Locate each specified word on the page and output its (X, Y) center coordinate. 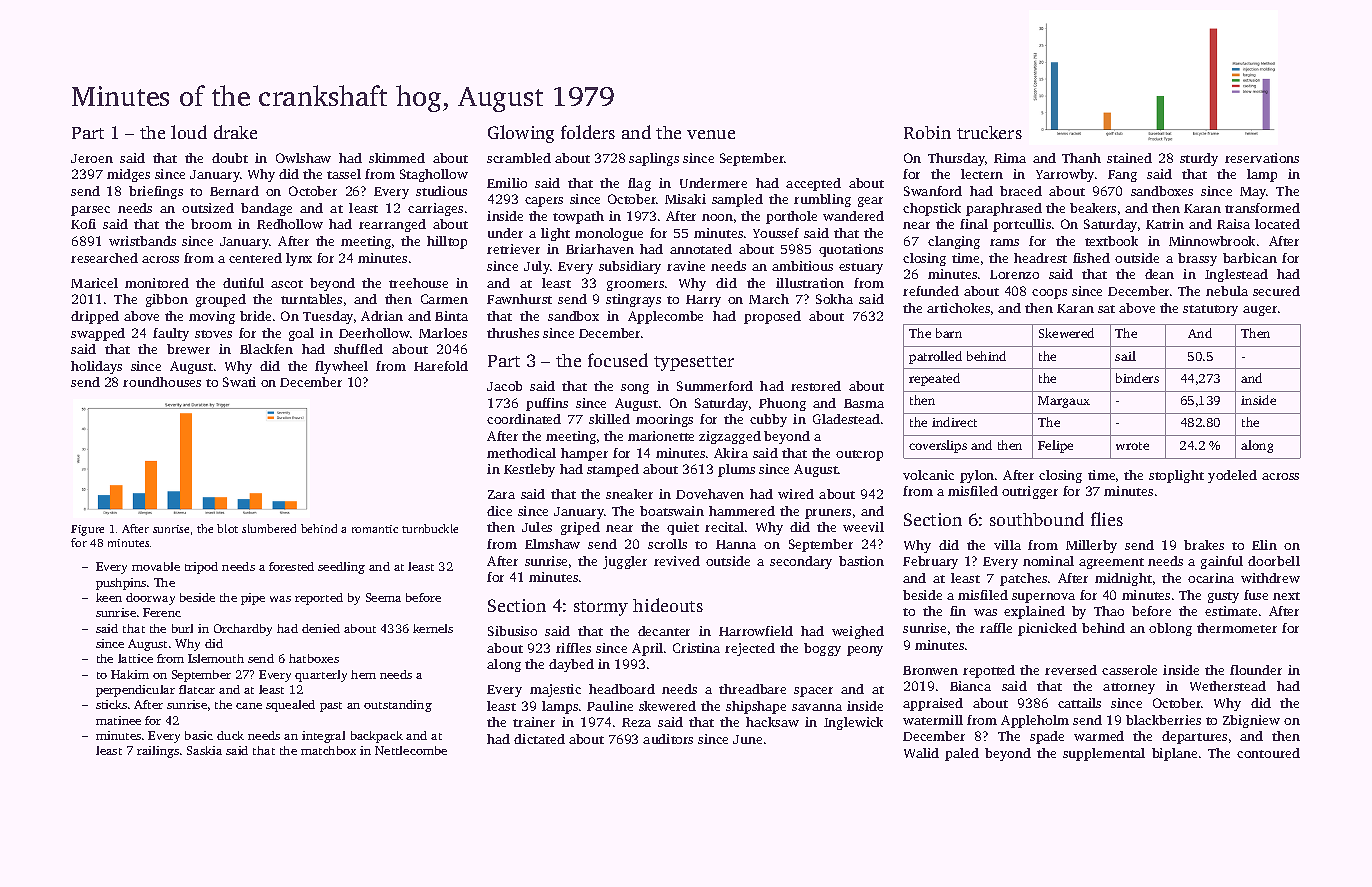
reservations (1262, 158)
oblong (1170, 629)
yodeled (1232, 476)
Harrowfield (756, 631)
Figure (87, 530)
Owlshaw (303, 158)
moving (212, 317)
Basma (864, 403)
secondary (801, 562)
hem (363, 674)
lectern (982, 174)
